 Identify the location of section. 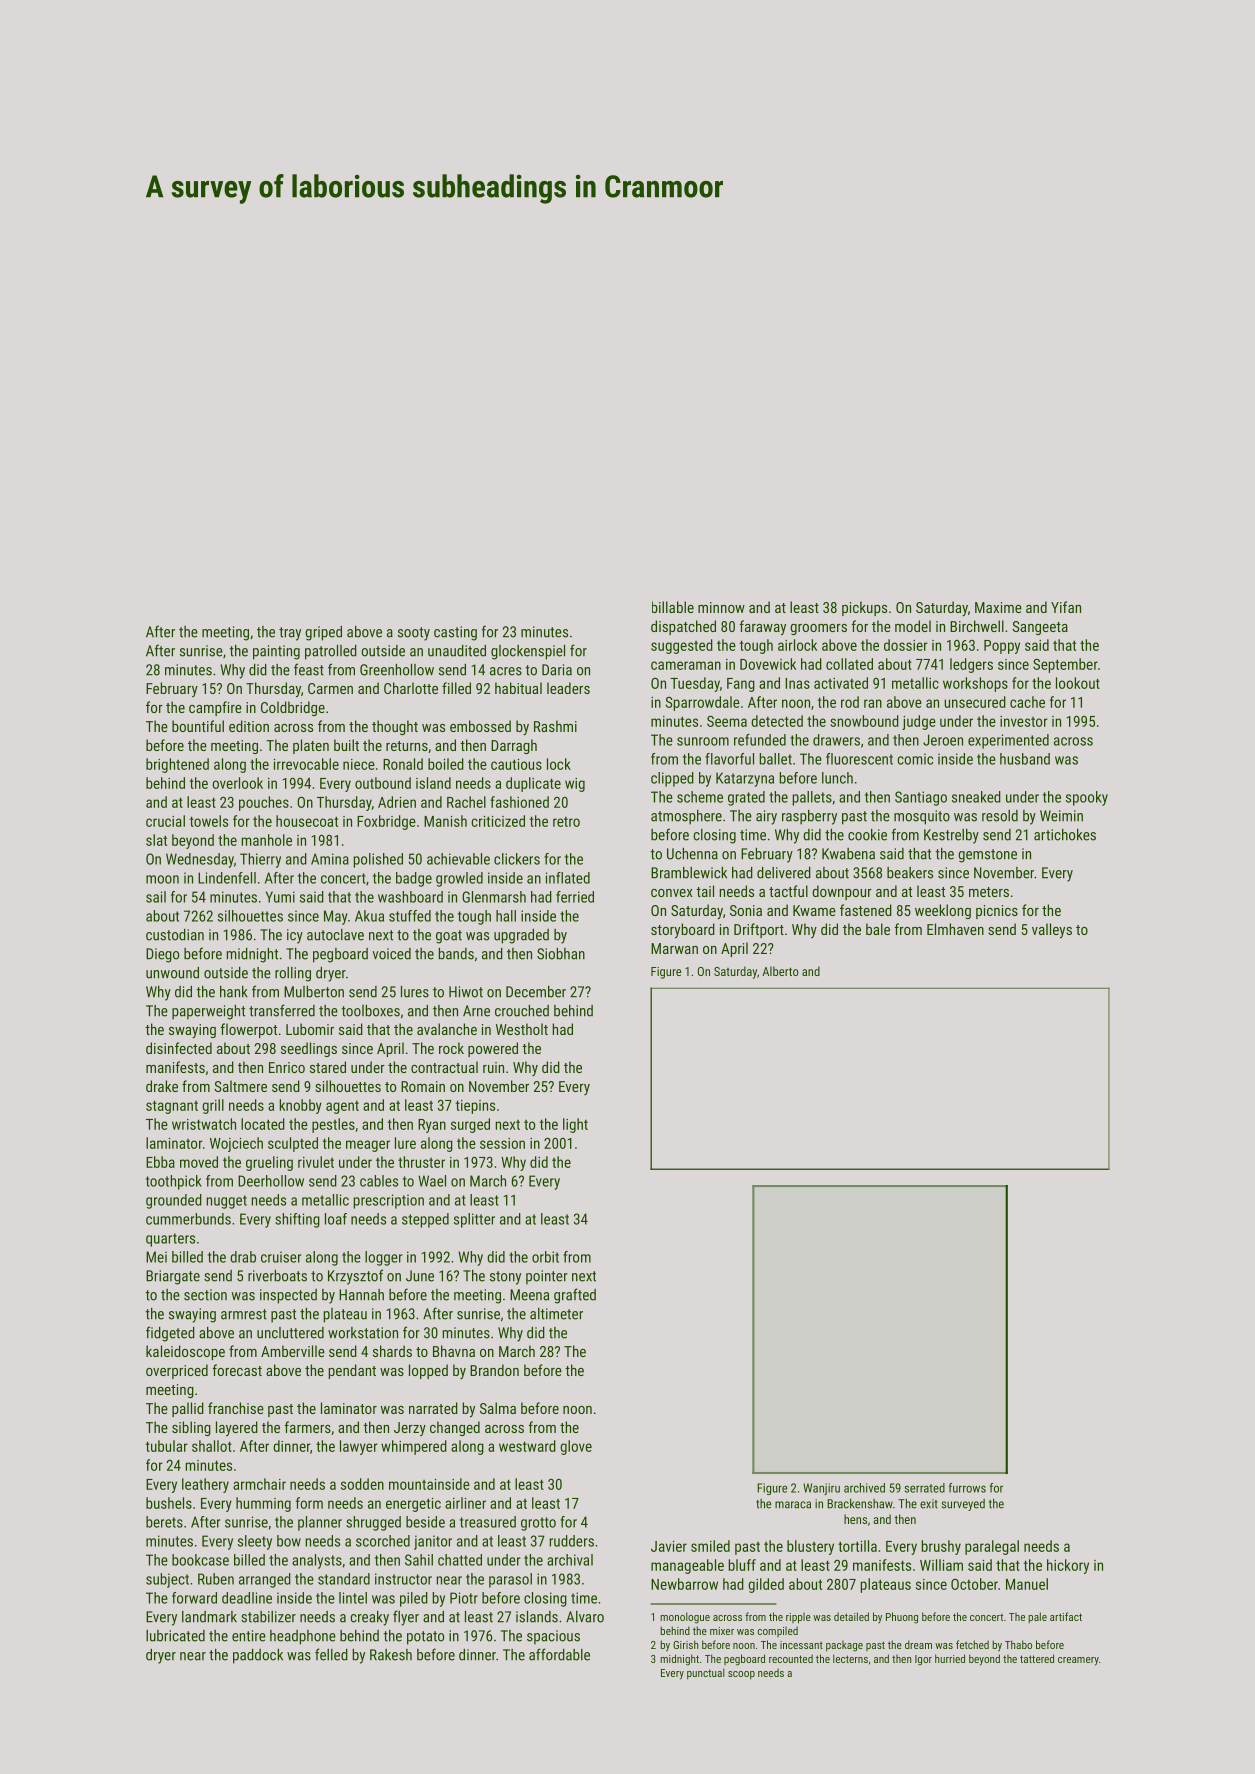
(205, 1295).
